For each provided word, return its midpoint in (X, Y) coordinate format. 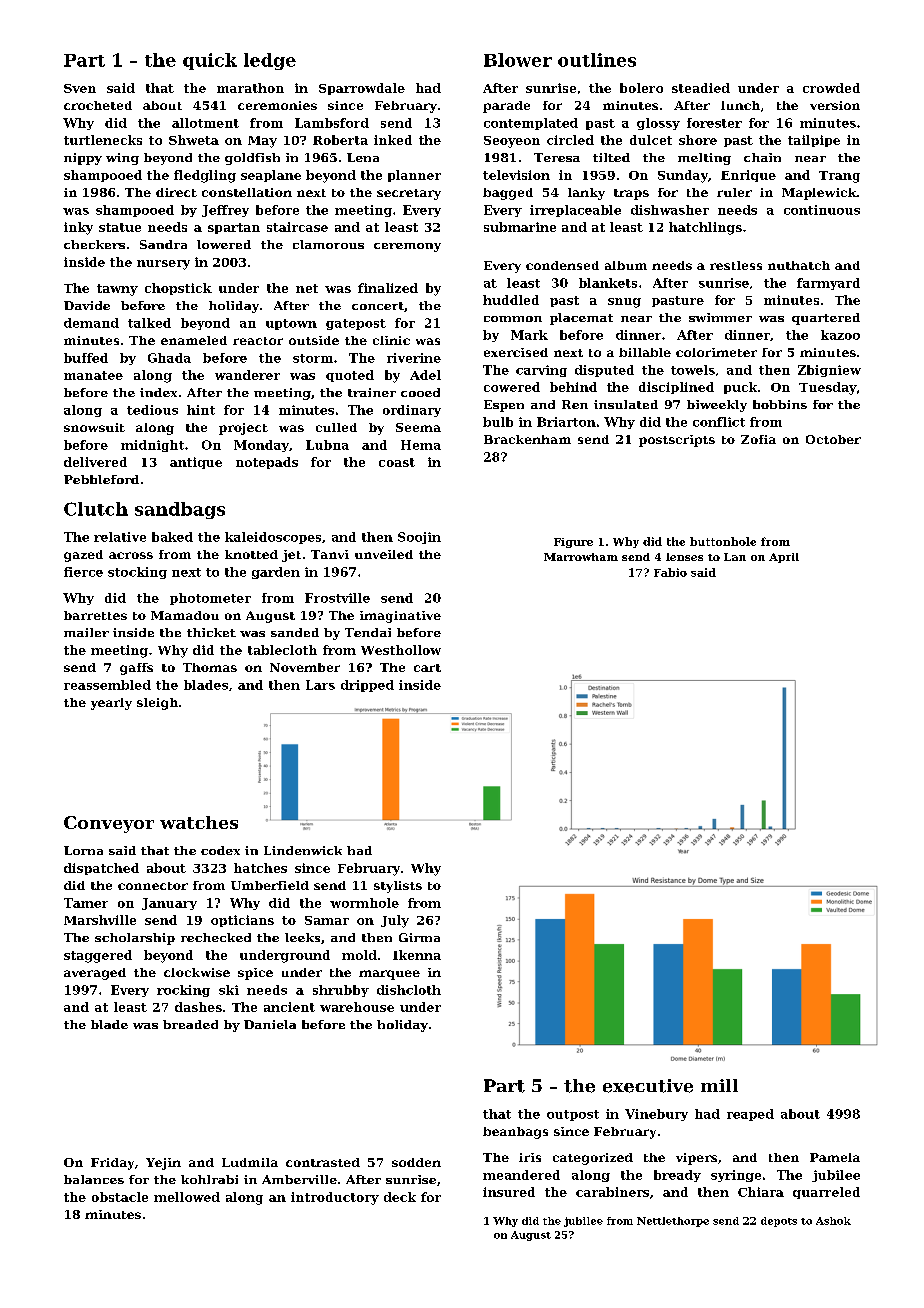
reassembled (107, 685)
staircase (297, 227)
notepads (267, 463)
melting (704, 159)
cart (427, 668)
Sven (80, 88)
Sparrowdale (362, 89)
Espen (504, 406)
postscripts (677, 441)
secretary (409, 194)
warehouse (357, 1007)
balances (94, 1179)
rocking (183, 991)
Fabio (670, 572)
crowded (831, 88)
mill (719, 1085)
